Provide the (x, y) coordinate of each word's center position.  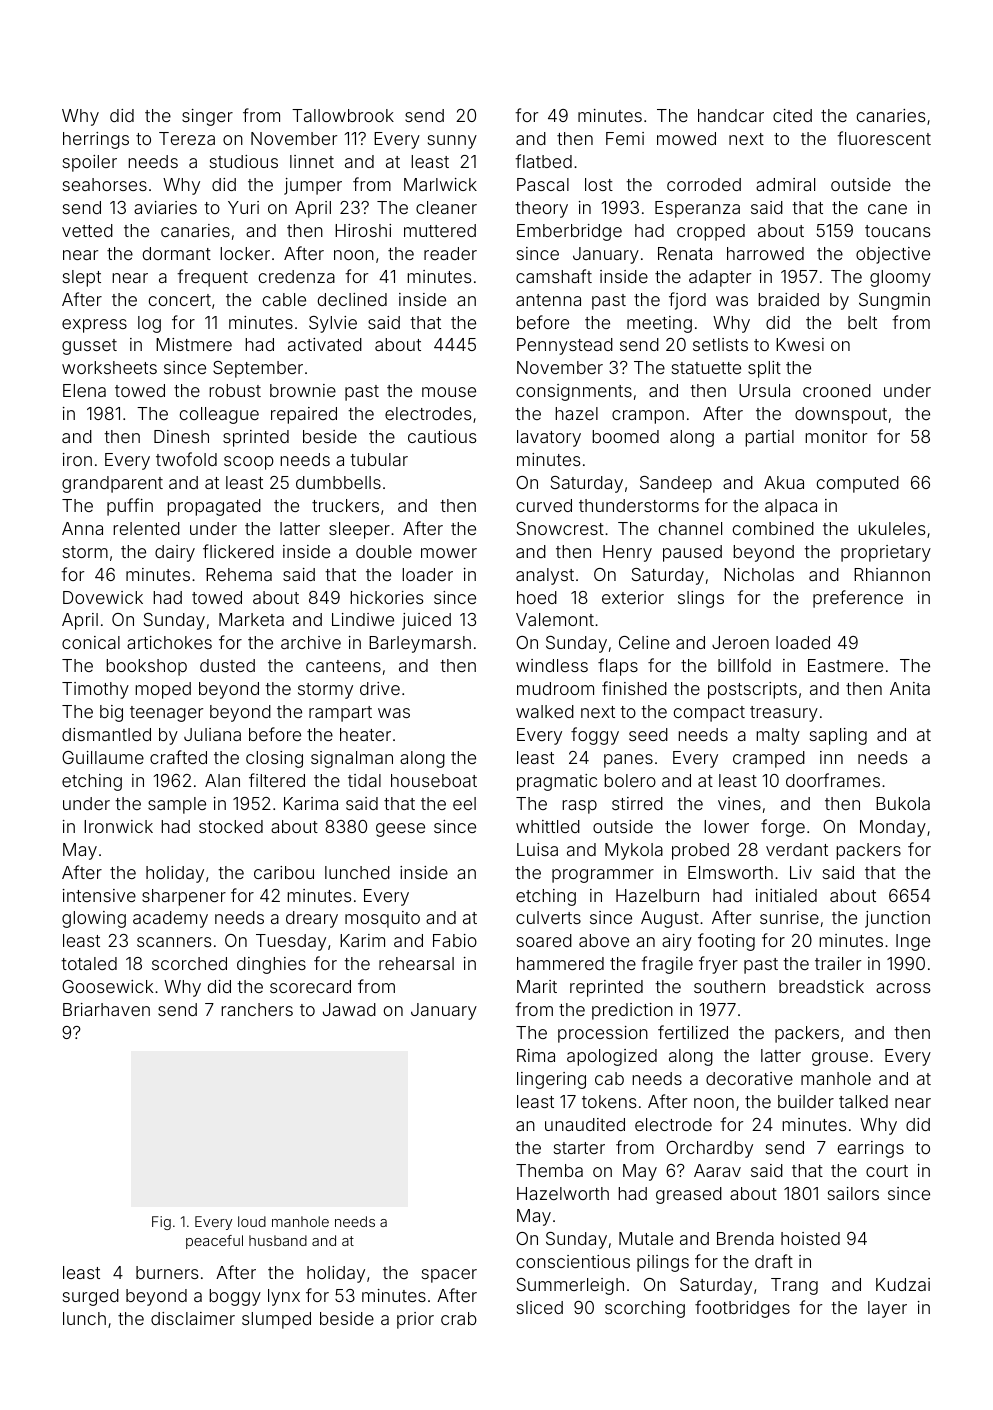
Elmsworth (730, 872)
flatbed (543, 161)
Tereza (187, 138)
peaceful (214, 1242)
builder (806, 1101)
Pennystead (565, 346)
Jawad (349, 1009)
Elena (84, 390)
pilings (663, 1263)
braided (788, 299)
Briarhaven (106, 1009)
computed (858, 484)
